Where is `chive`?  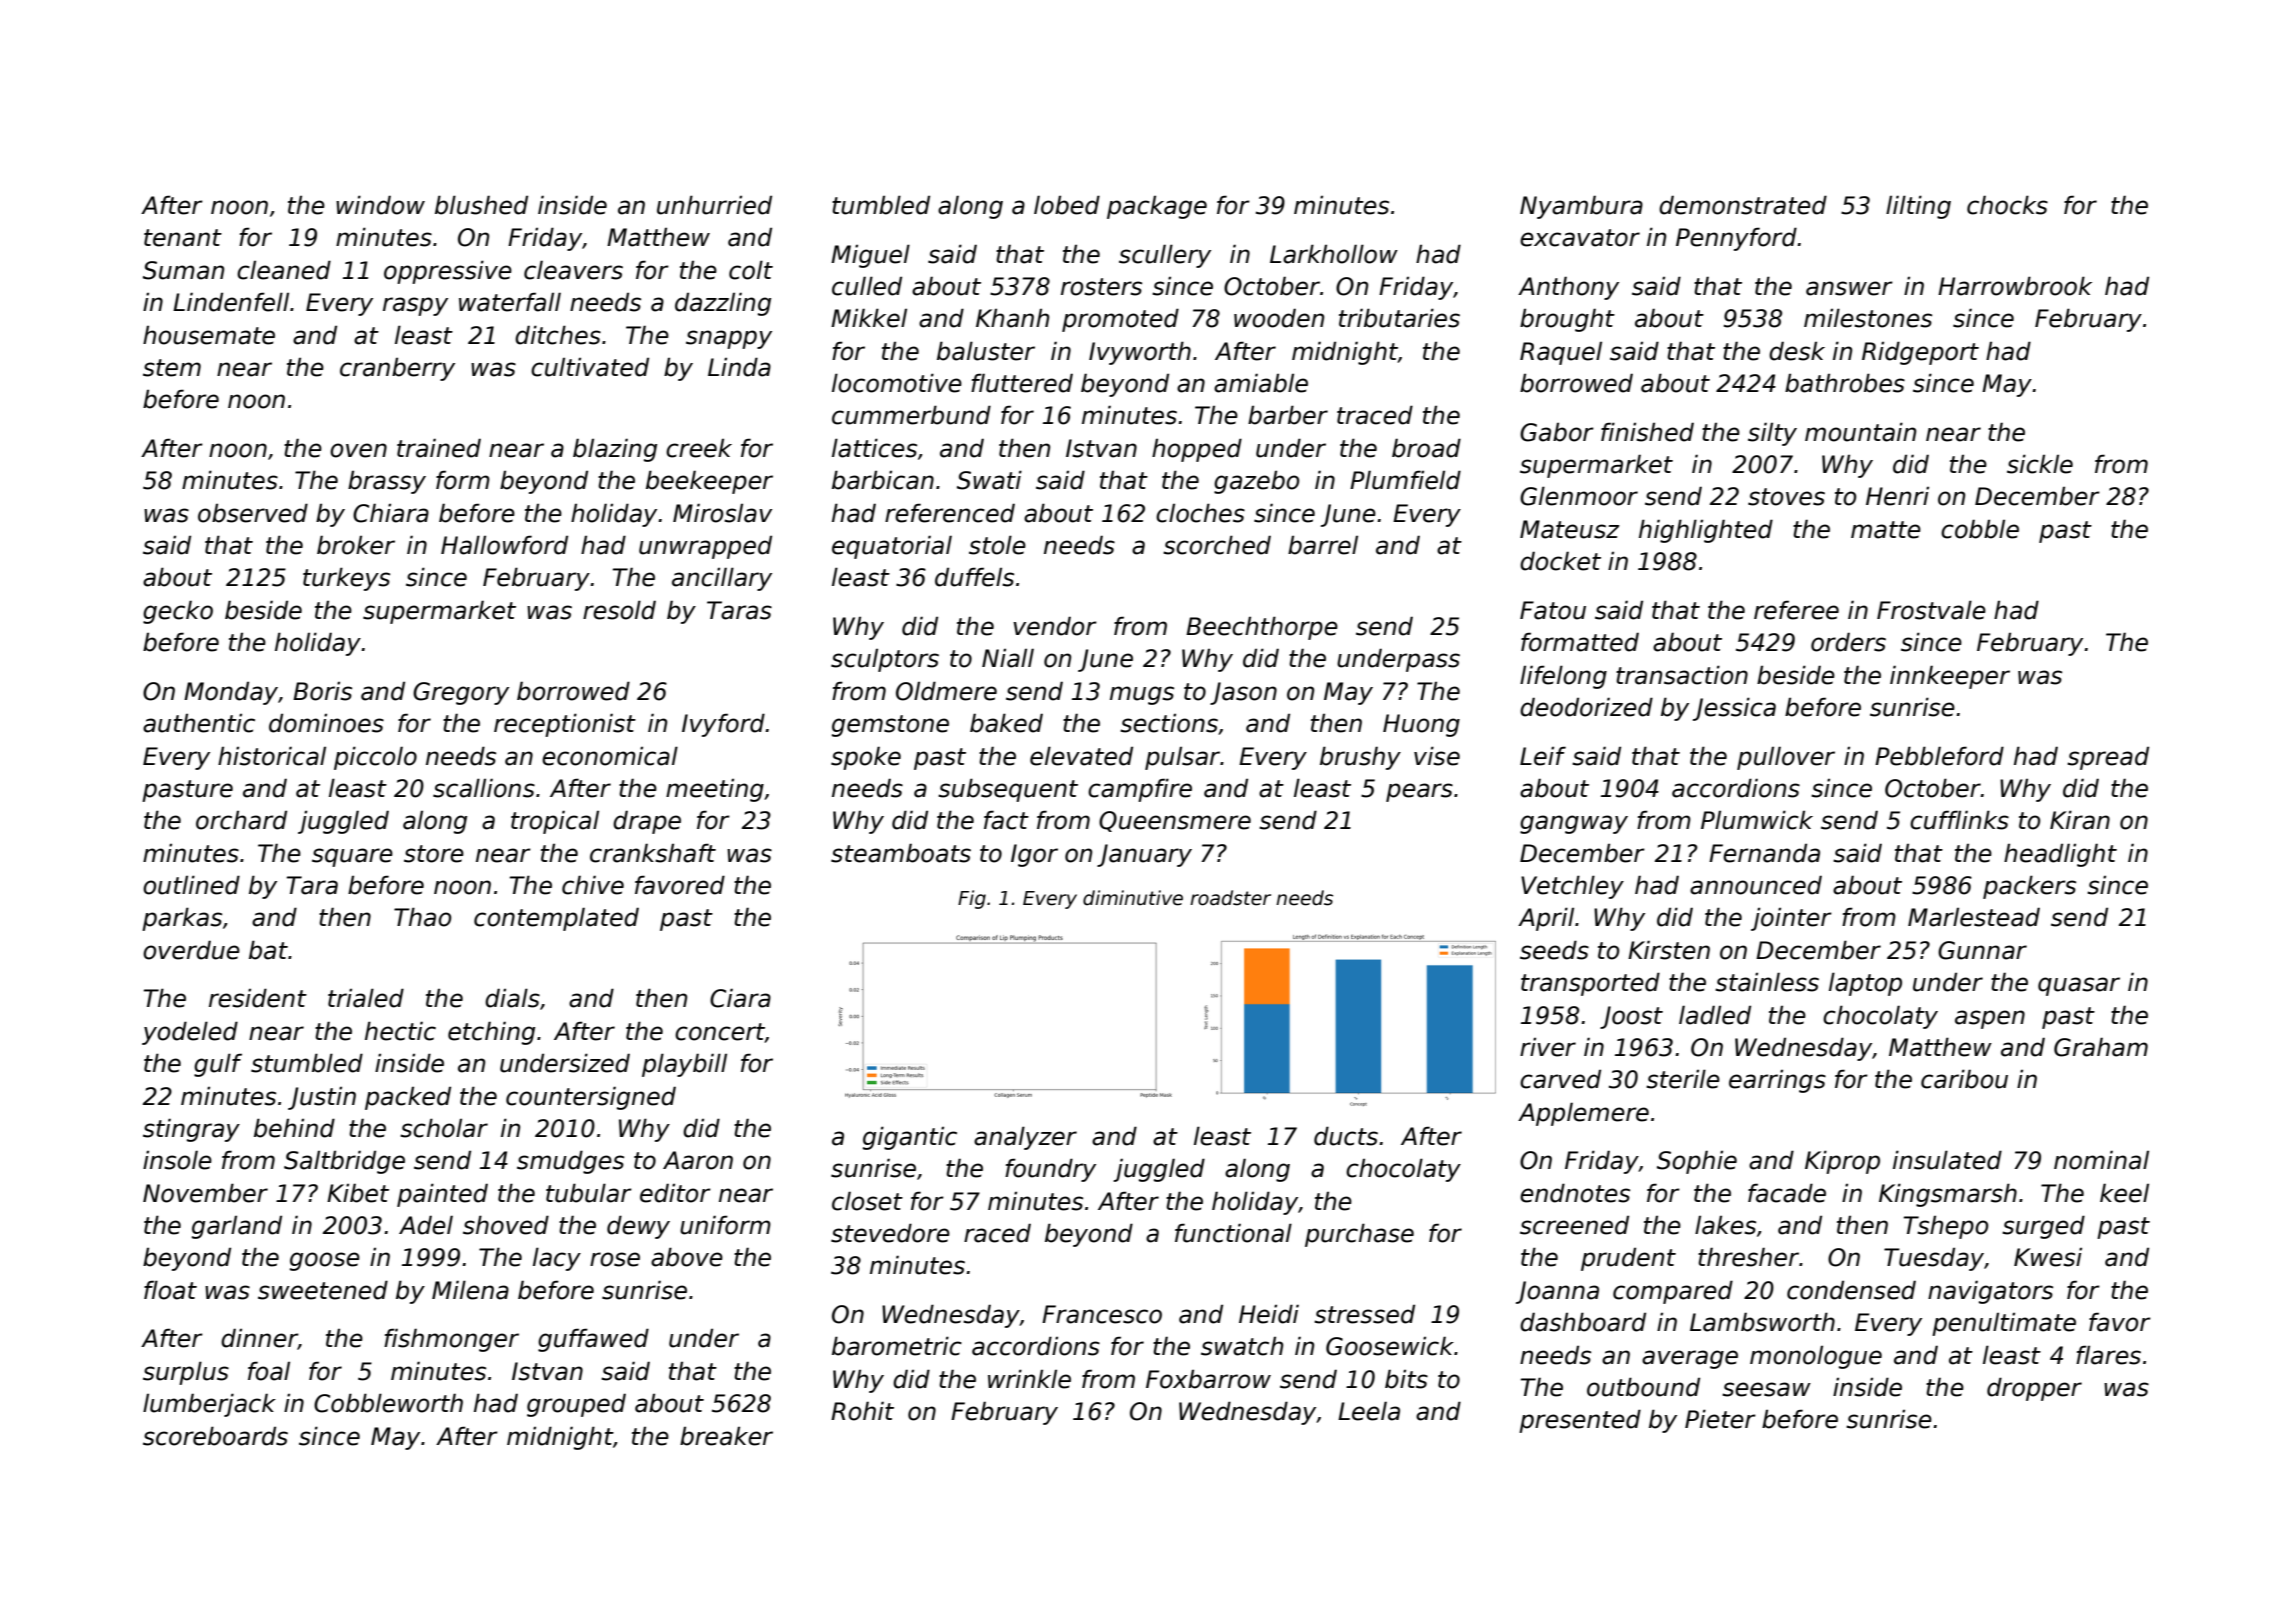
chive is located at coordinates (593, 885).
